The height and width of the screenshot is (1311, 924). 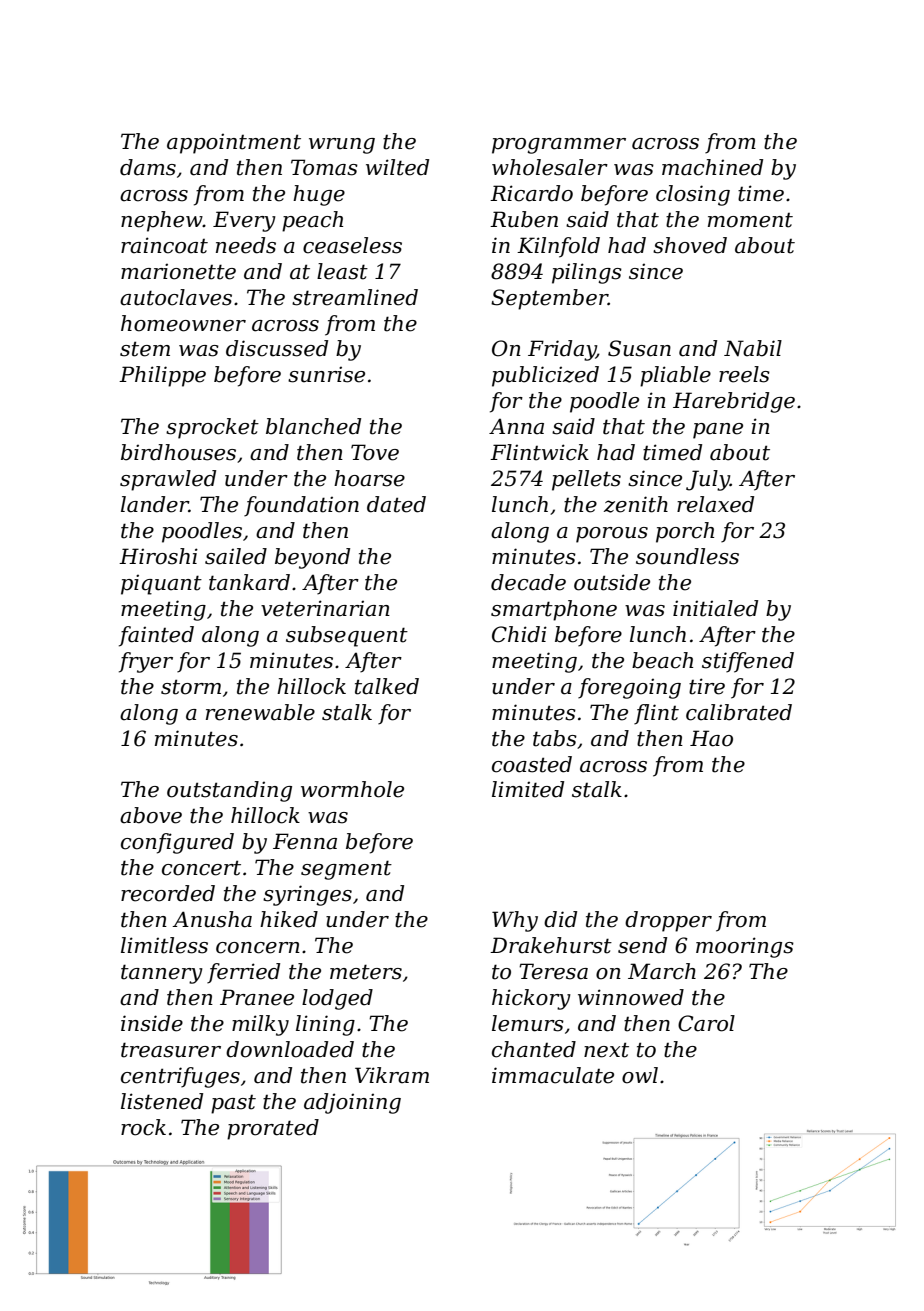 What do you see at coordinates (183, 323) in the screenshot?
I see `homeowner` at bounding box center [183, 323].
